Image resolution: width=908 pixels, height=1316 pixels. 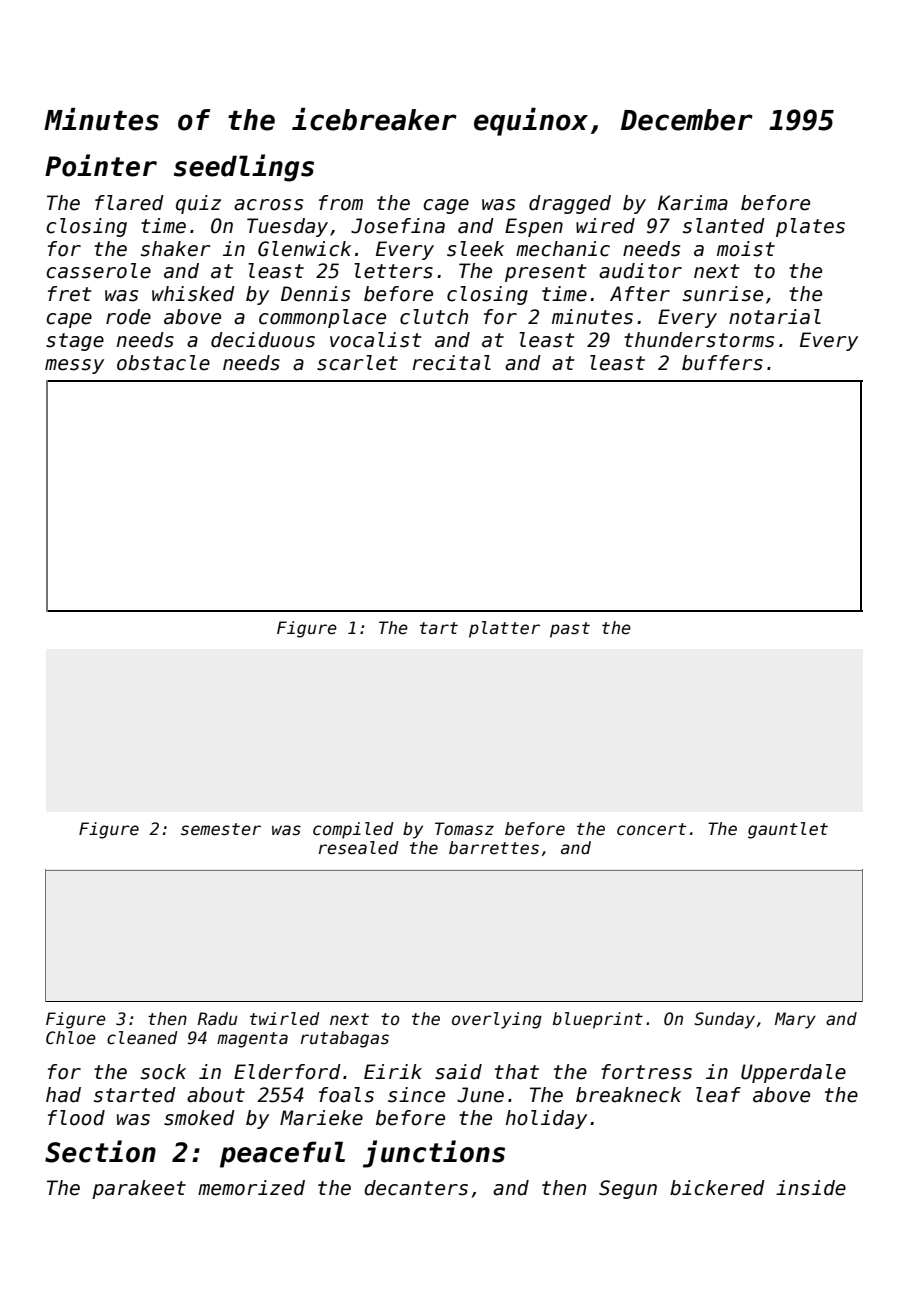 I want to click on Espen, so click(x=534, y=227).
